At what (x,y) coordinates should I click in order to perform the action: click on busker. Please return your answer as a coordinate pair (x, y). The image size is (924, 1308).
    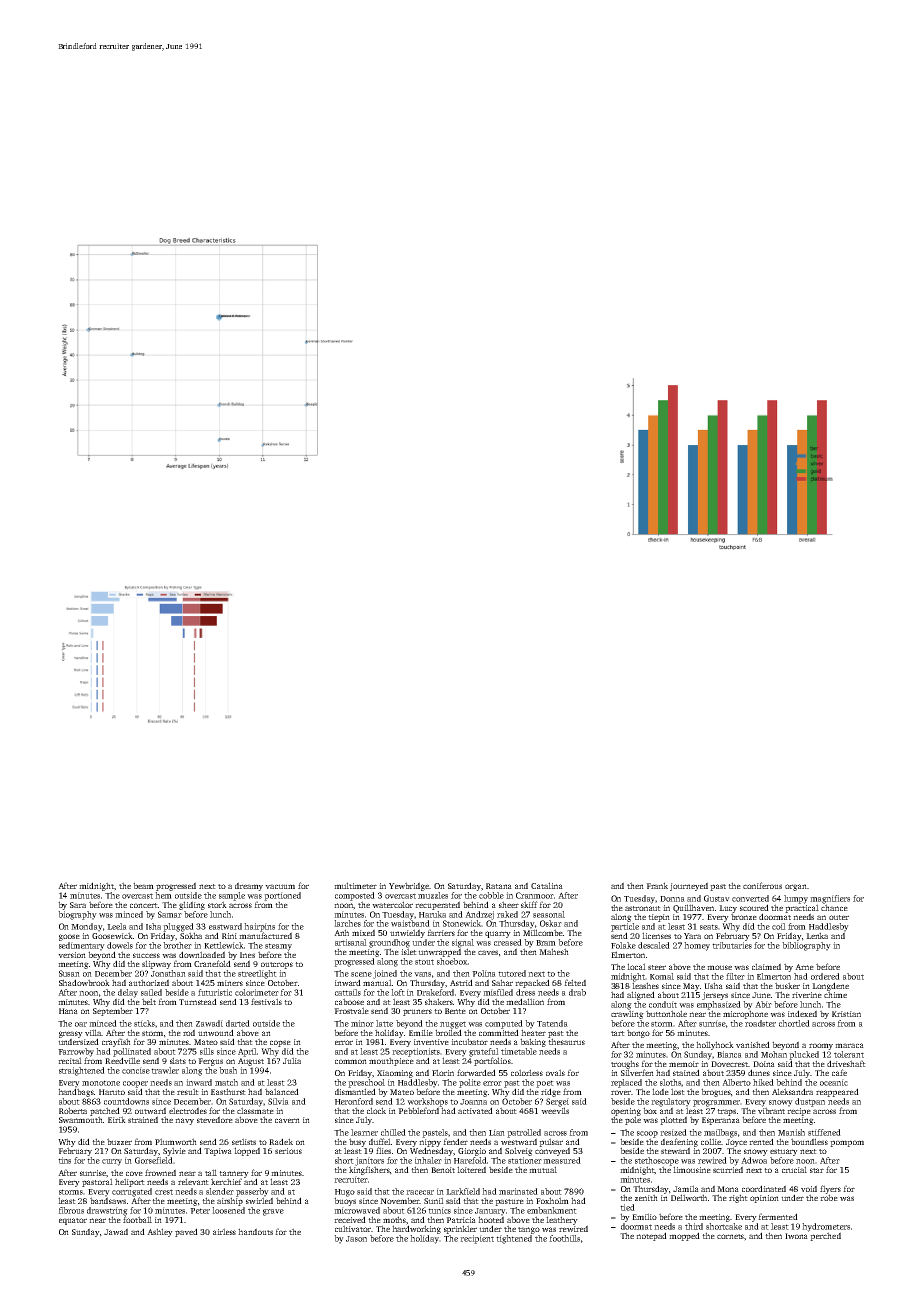
    Looking at the image, I should click on (787, 985).
